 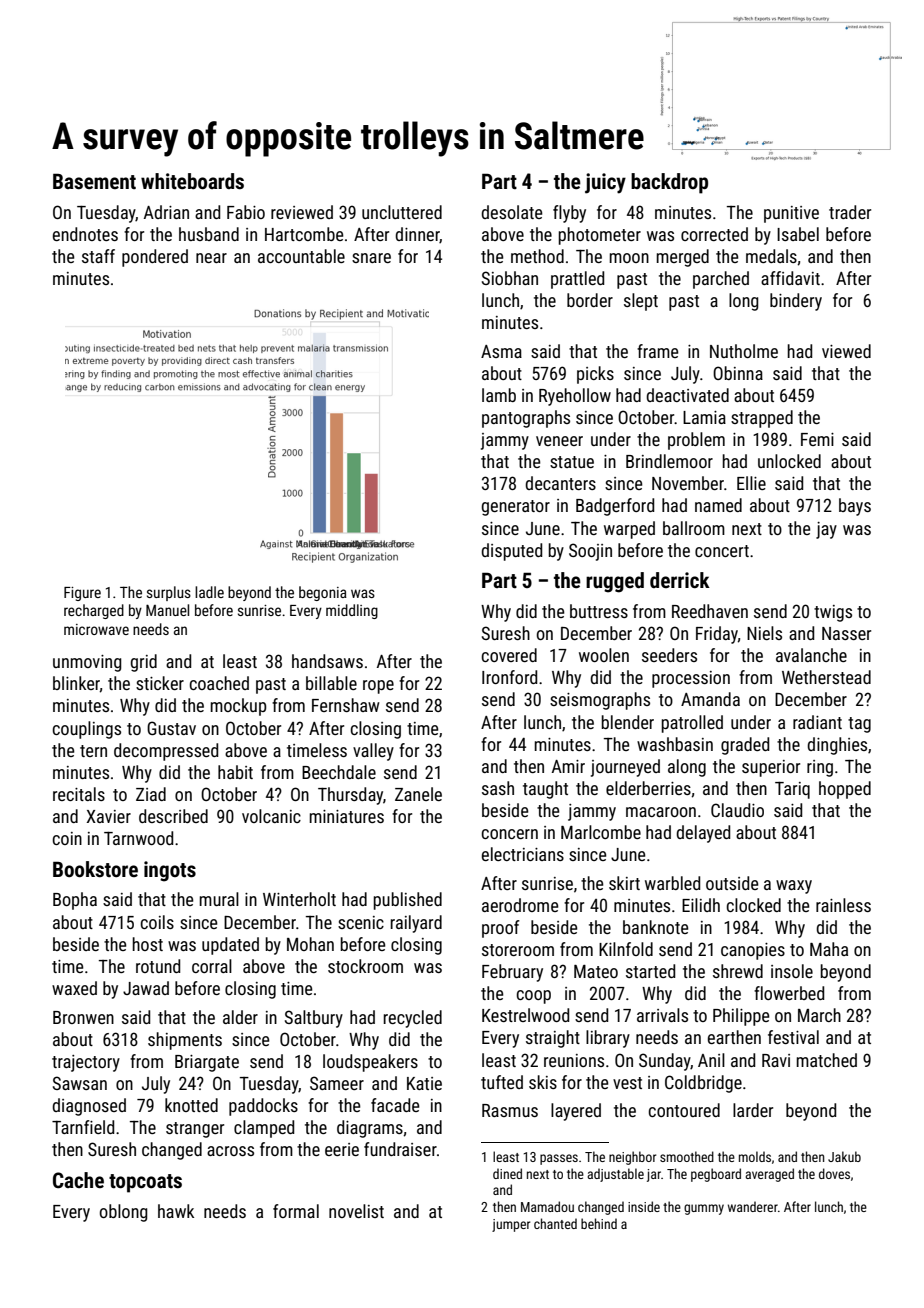 I want to click on corrected, so click(x=714, y=234).
